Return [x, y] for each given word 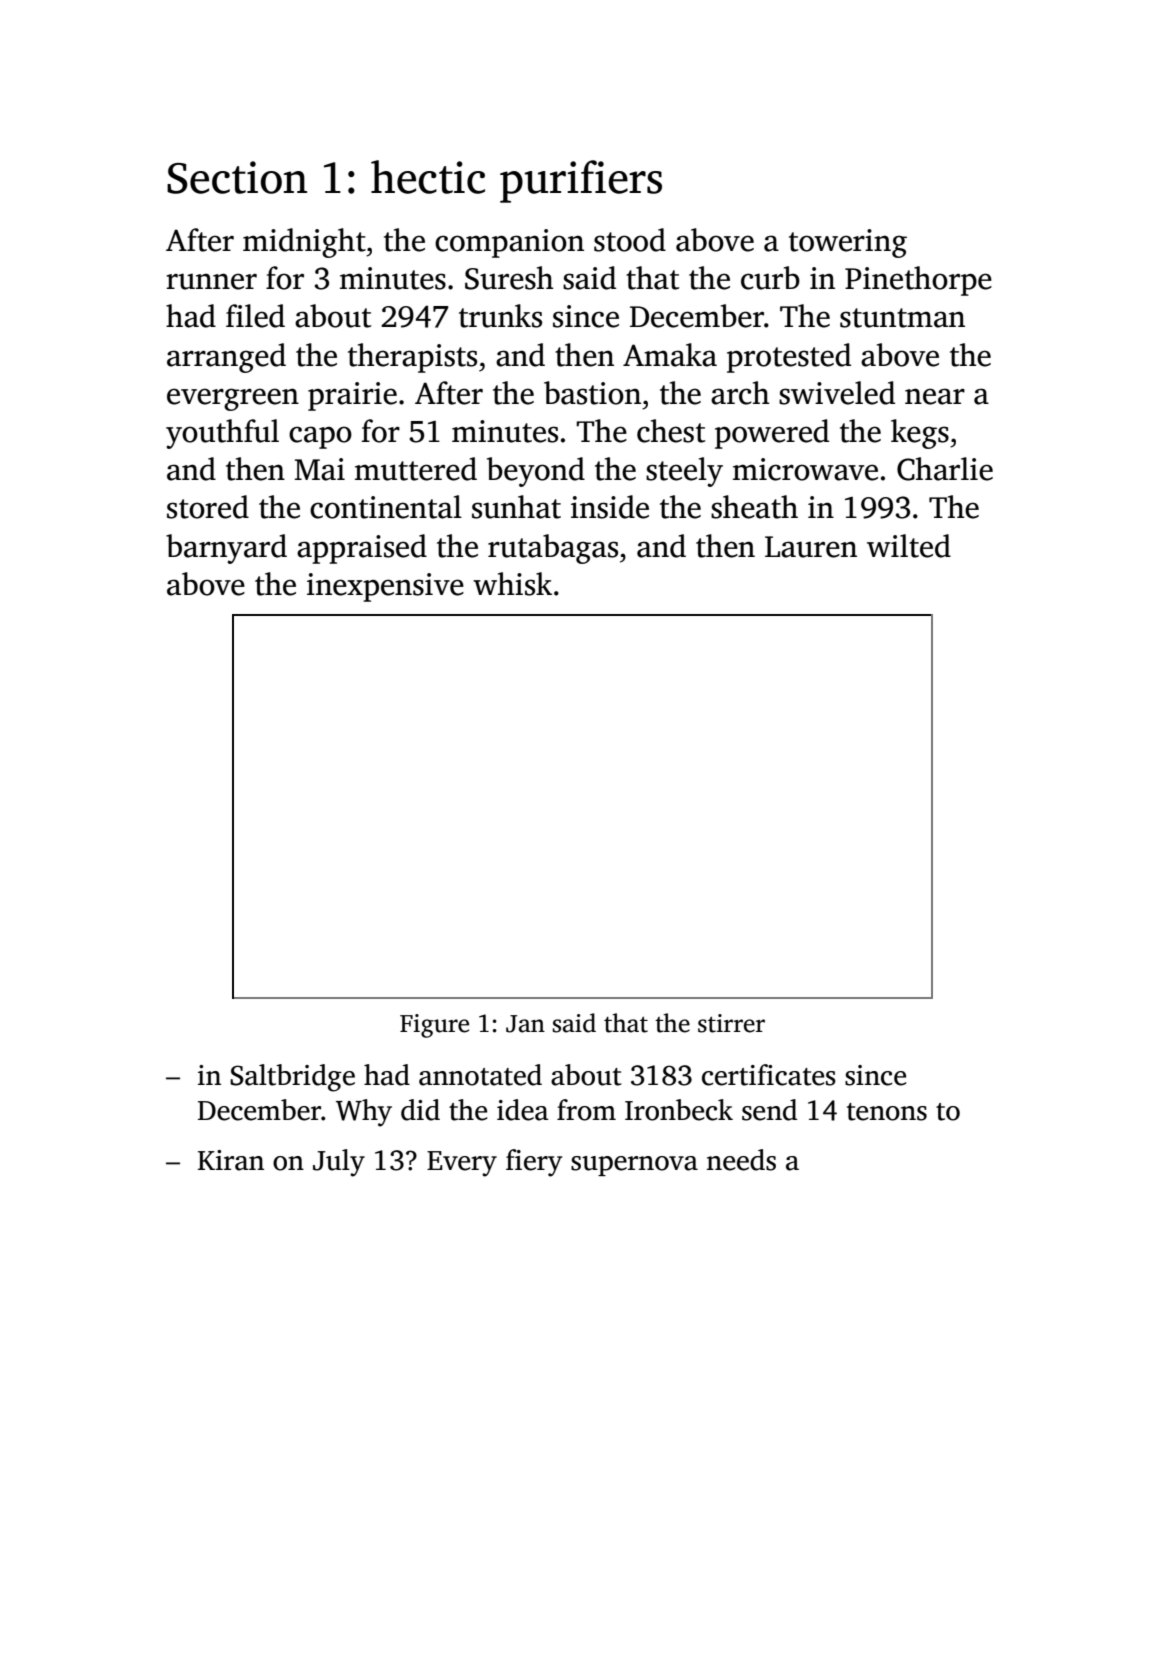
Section [237, 177]
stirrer [731, 1023]
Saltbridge [292, 1078]
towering [848, 243]
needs [741, 1160]
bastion [592, 393]
